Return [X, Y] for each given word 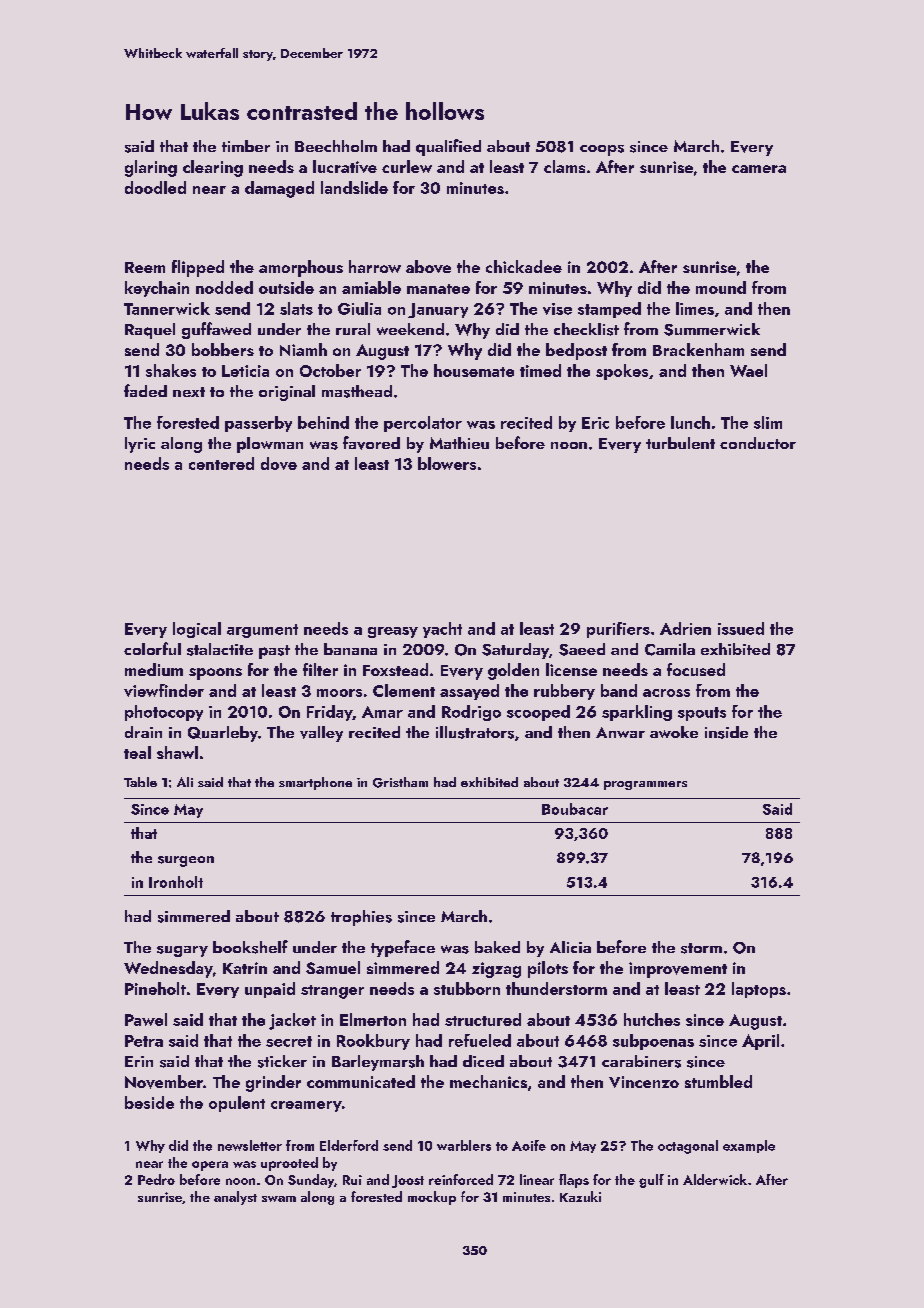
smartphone [315, 783]
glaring [151, 168]
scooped [538, 713]
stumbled [718, 1081]
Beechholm [336, 146]
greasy [393, 632]
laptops [759, 990]
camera [759, 169]
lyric [140, 445]
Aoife [529, 1145]
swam [279, 1199]
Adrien [685, 628]
